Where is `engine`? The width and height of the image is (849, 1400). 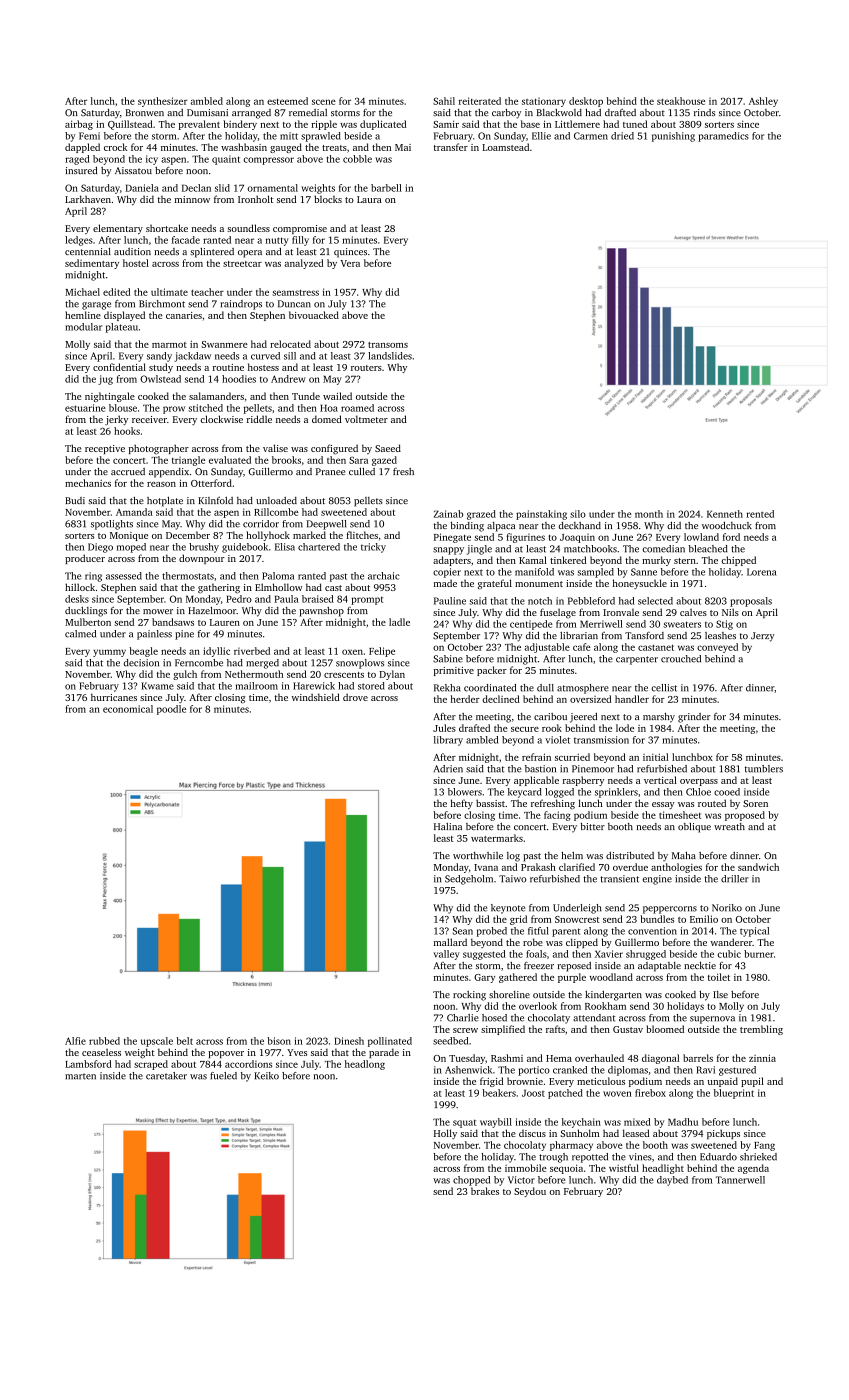
engine is located at coordinates (657, 880).
